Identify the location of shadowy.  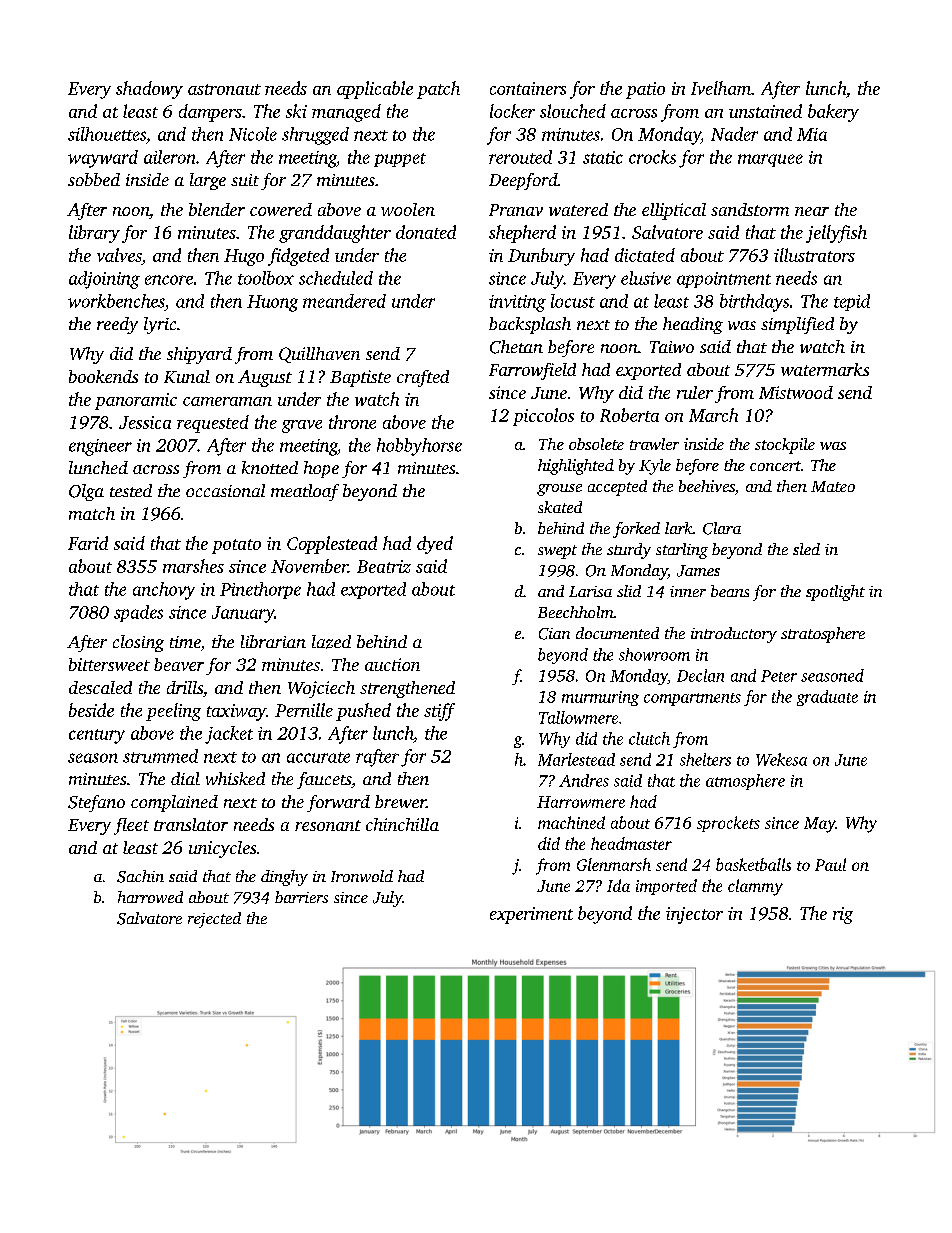
(149, 90).
